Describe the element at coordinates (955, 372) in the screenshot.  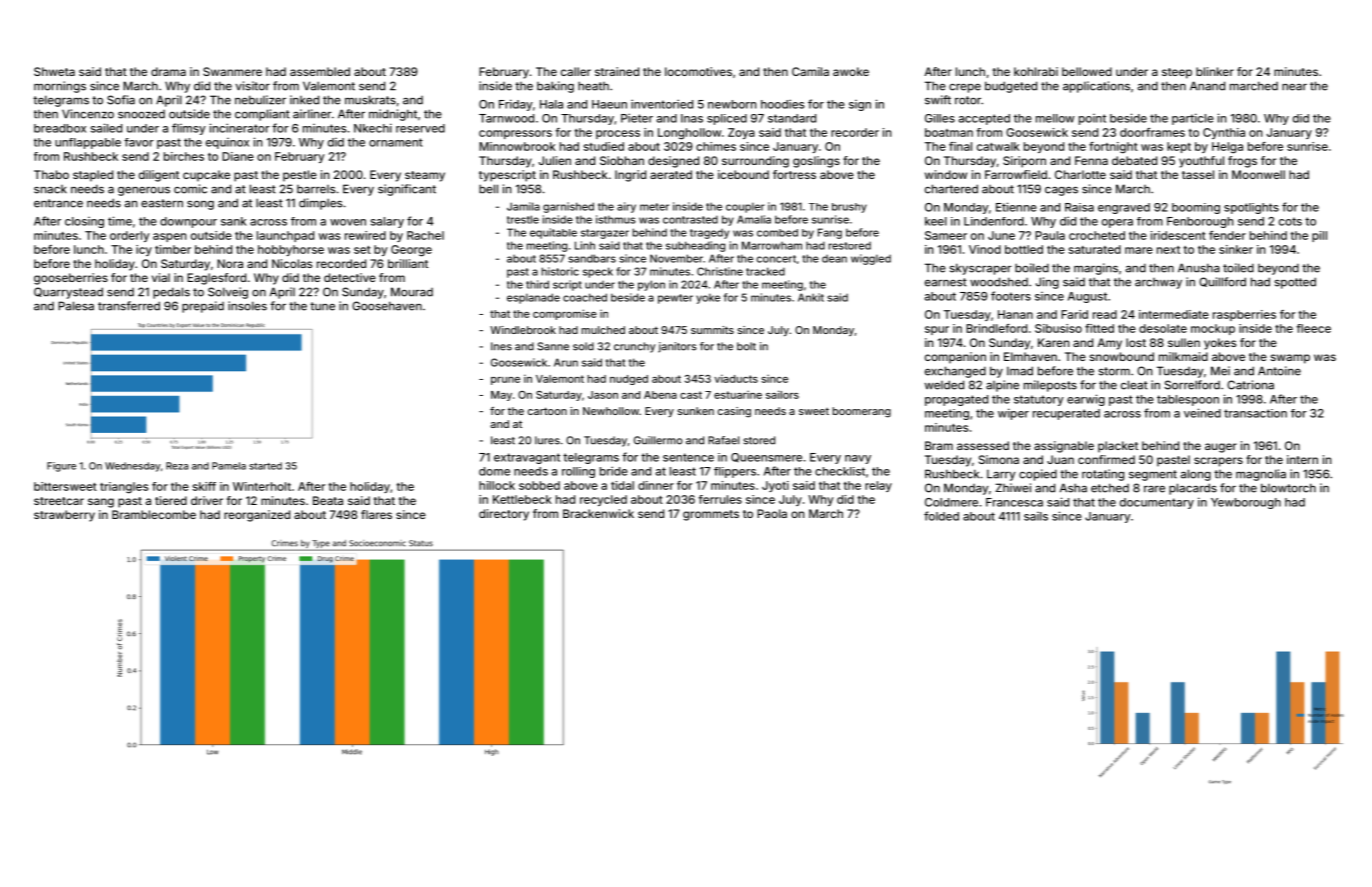
I see `exchanged` at that location.
